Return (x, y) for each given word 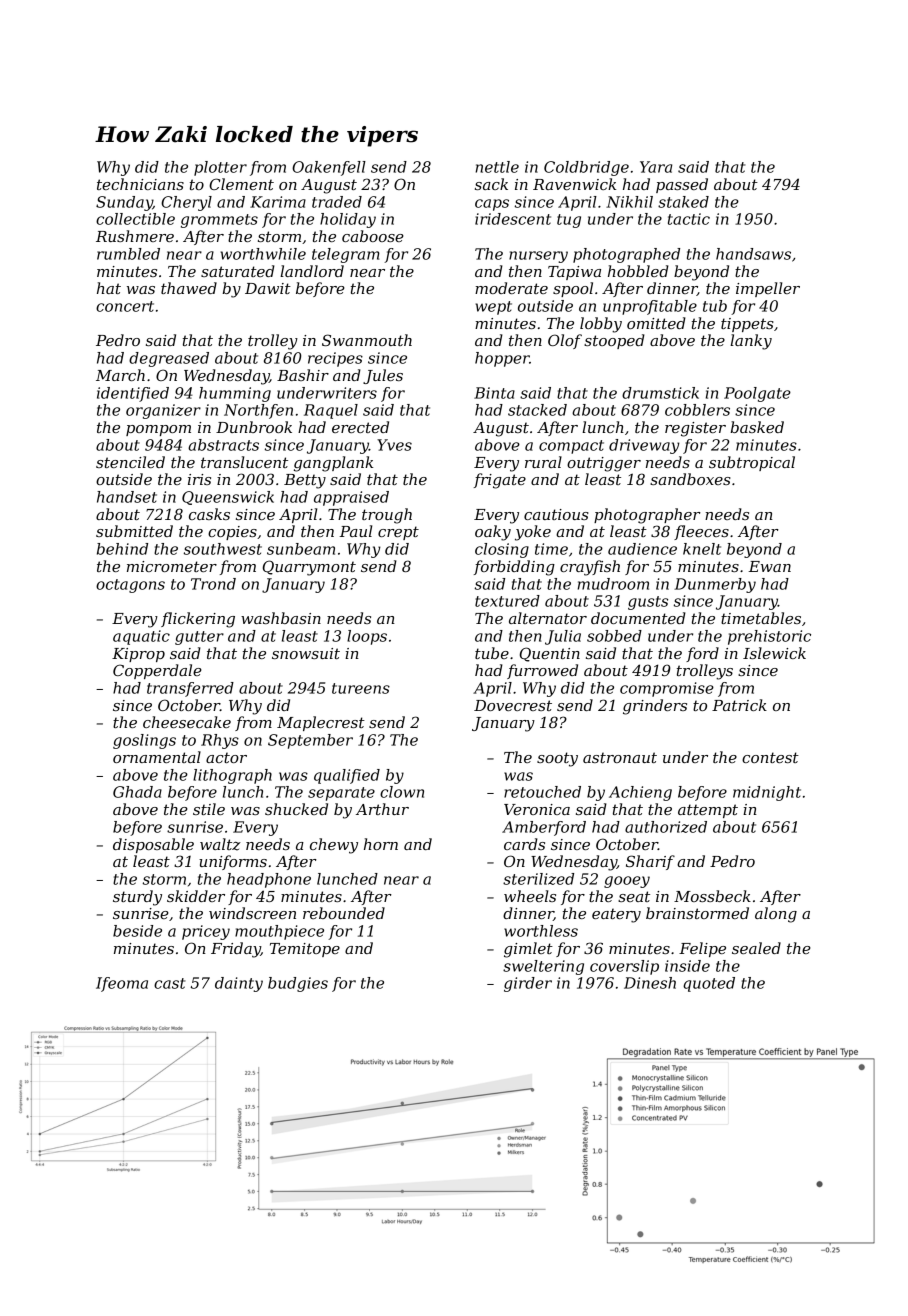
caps (492, 205)
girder (528, 984)
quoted (709, 984)
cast (170, 983)
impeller (768, 289)
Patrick (739, 705)
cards (524, 844)
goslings (144, 741)
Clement (241, 184)
